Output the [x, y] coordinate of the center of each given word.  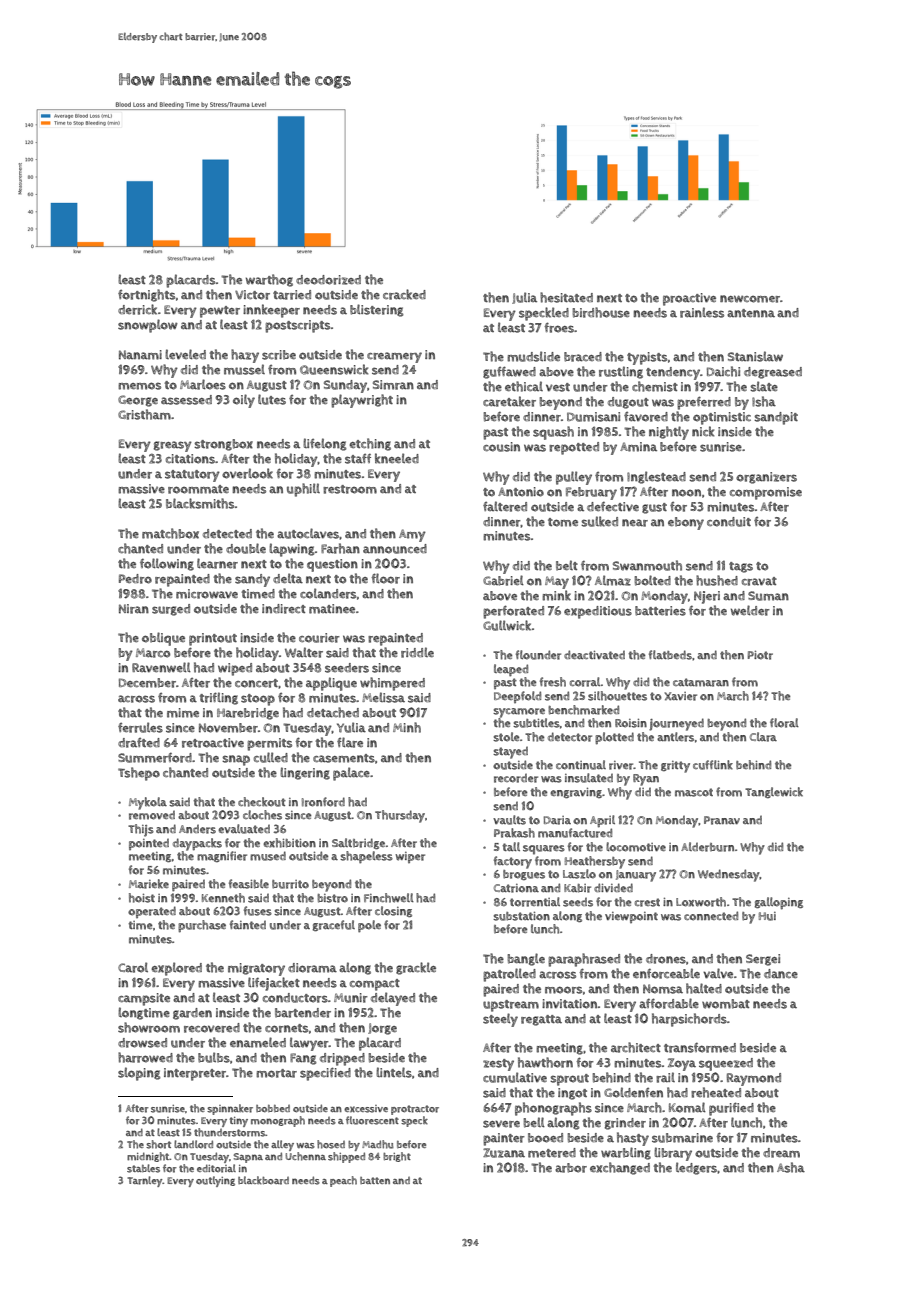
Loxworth [701, 902]
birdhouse [601, 312]
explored [176, 969]
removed [152, 815]
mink [556, 595]
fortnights [146, 295]
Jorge [382, 1029]
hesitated [566, 297]
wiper [410, 857]
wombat [726, 1004]
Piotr [760, 655]
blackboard [263, 1180]
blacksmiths [200, 503]
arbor [571, 1168]
